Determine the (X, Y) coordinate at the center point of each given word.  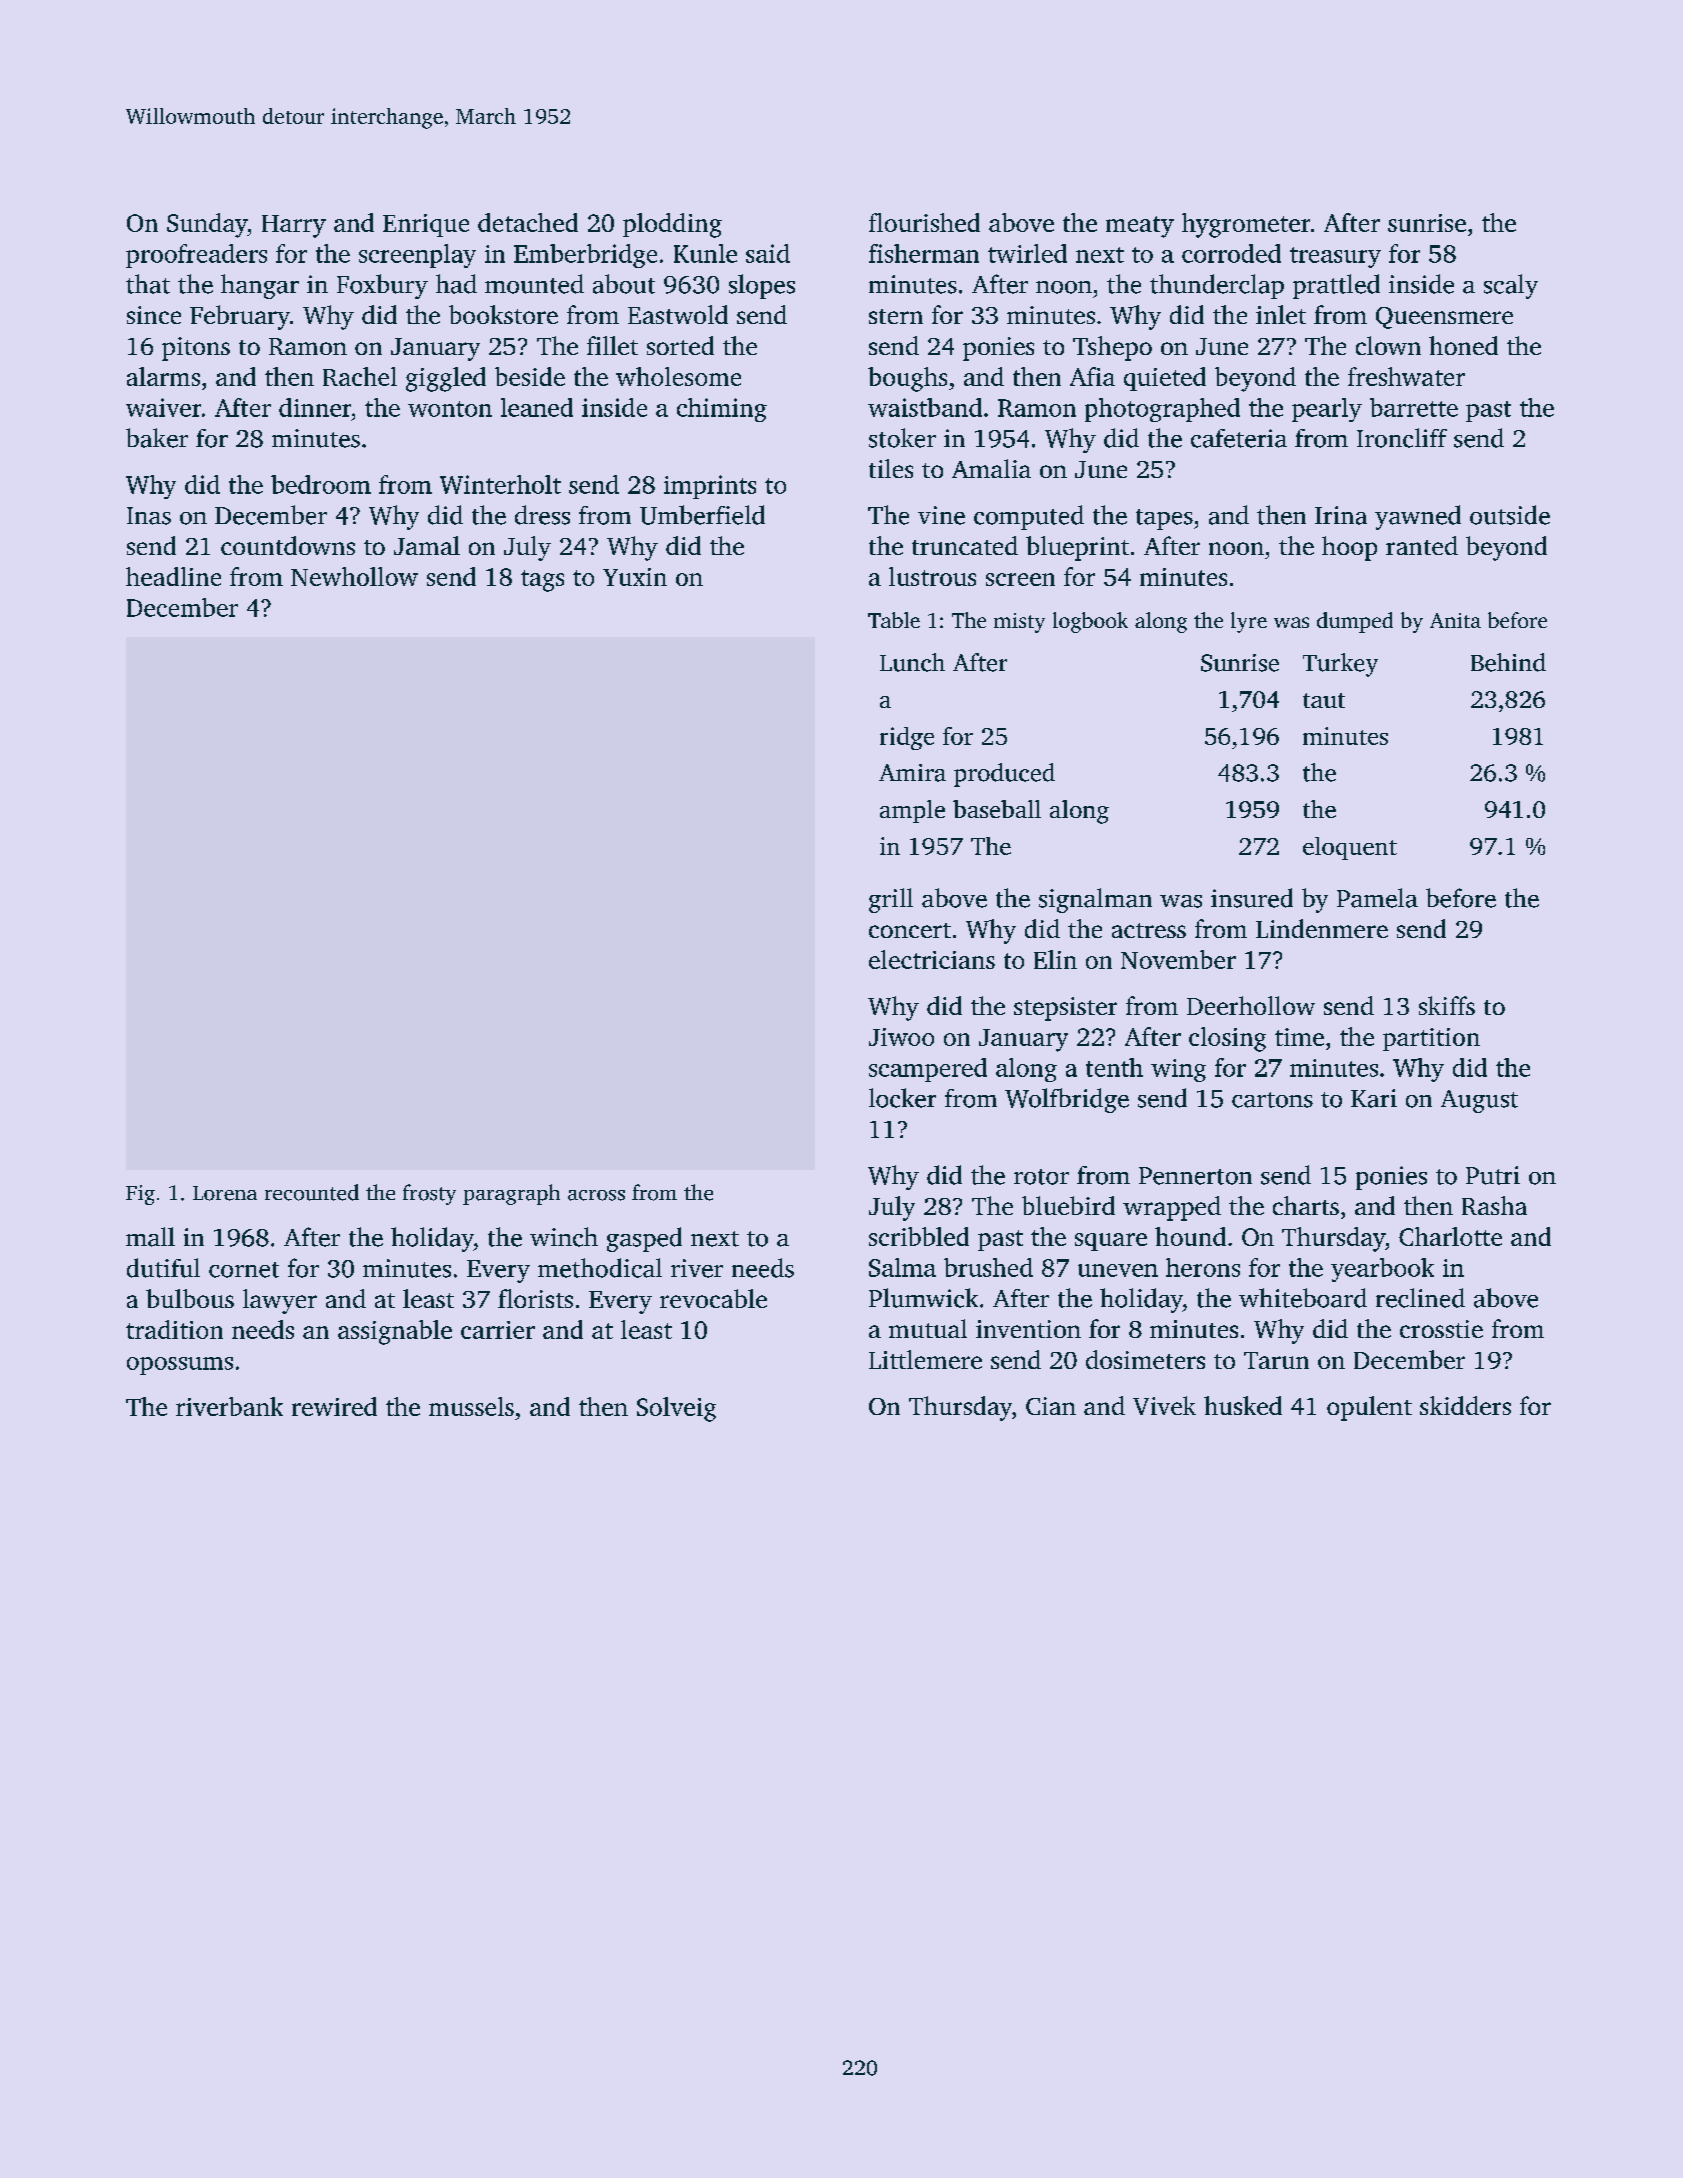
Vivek (1164, 1405)
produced (1004, 775)
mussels (471, 1406)
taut (1324, 700)
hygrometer (1246, 225)
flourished (924, 222)
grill (891, 900)
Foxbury (382, 286)
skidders (1465, 1405)
